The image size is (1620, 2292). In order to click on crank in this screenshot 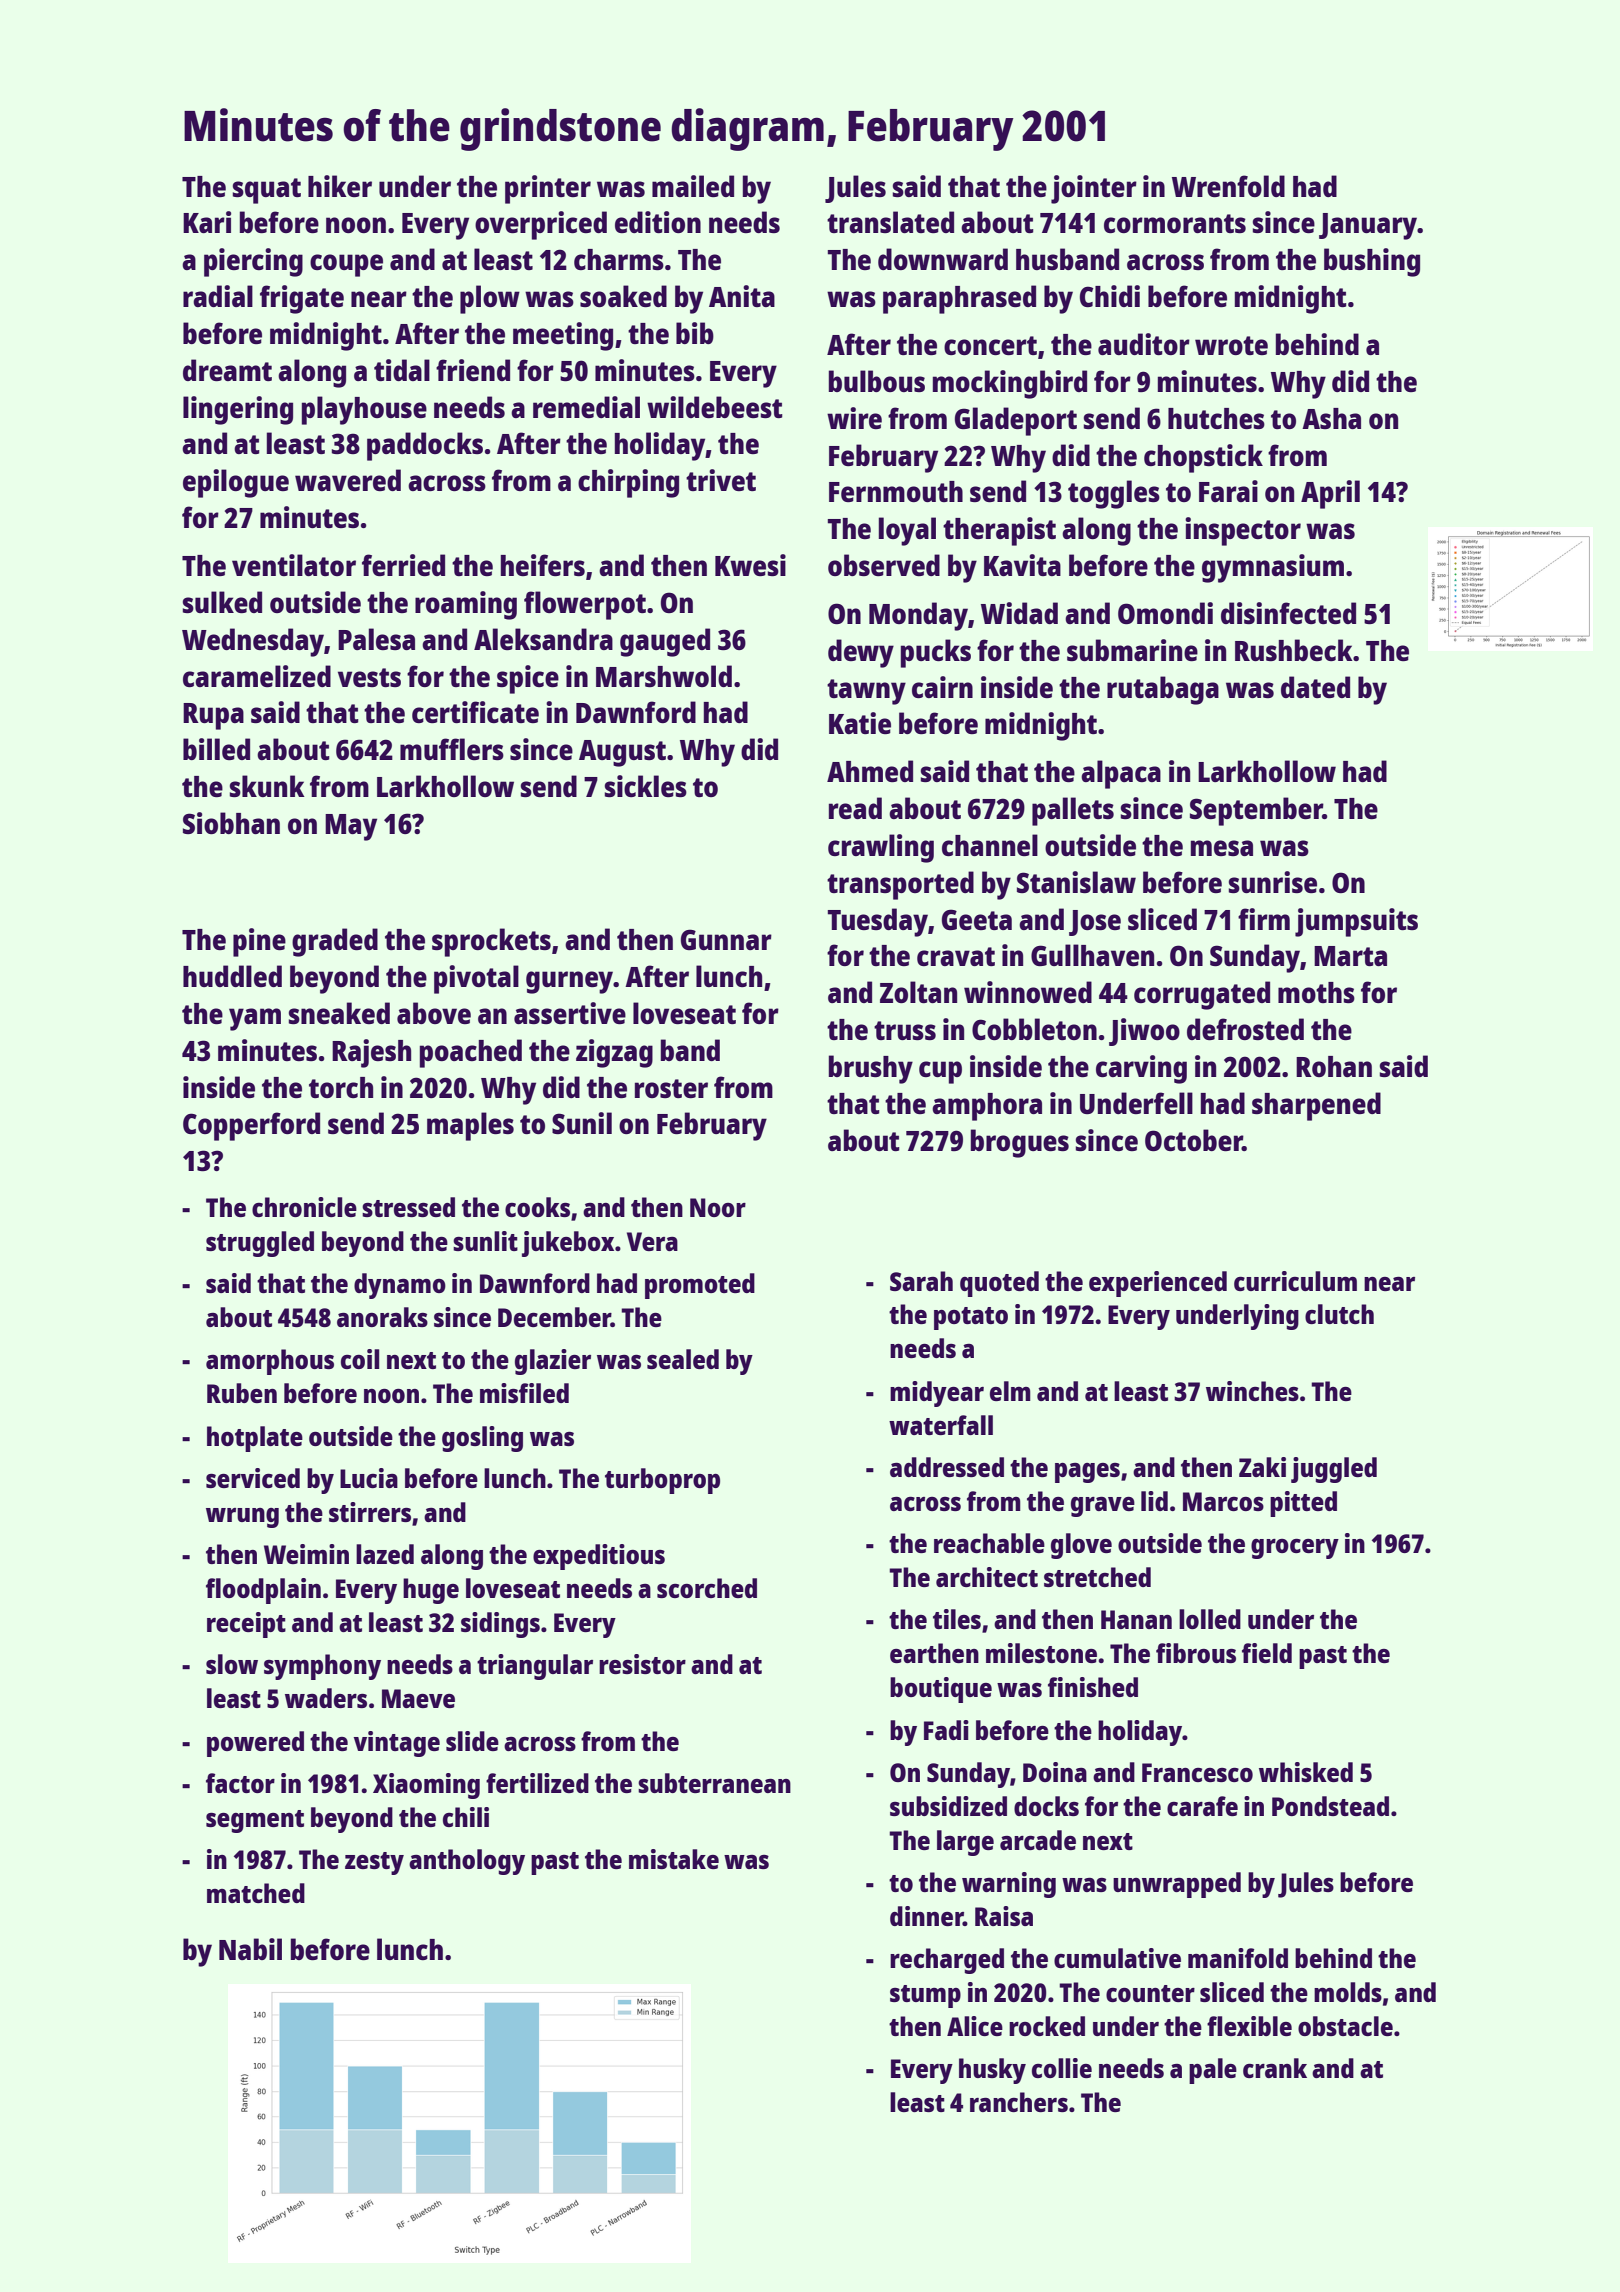, I will do `click(1275, 2068)`.
